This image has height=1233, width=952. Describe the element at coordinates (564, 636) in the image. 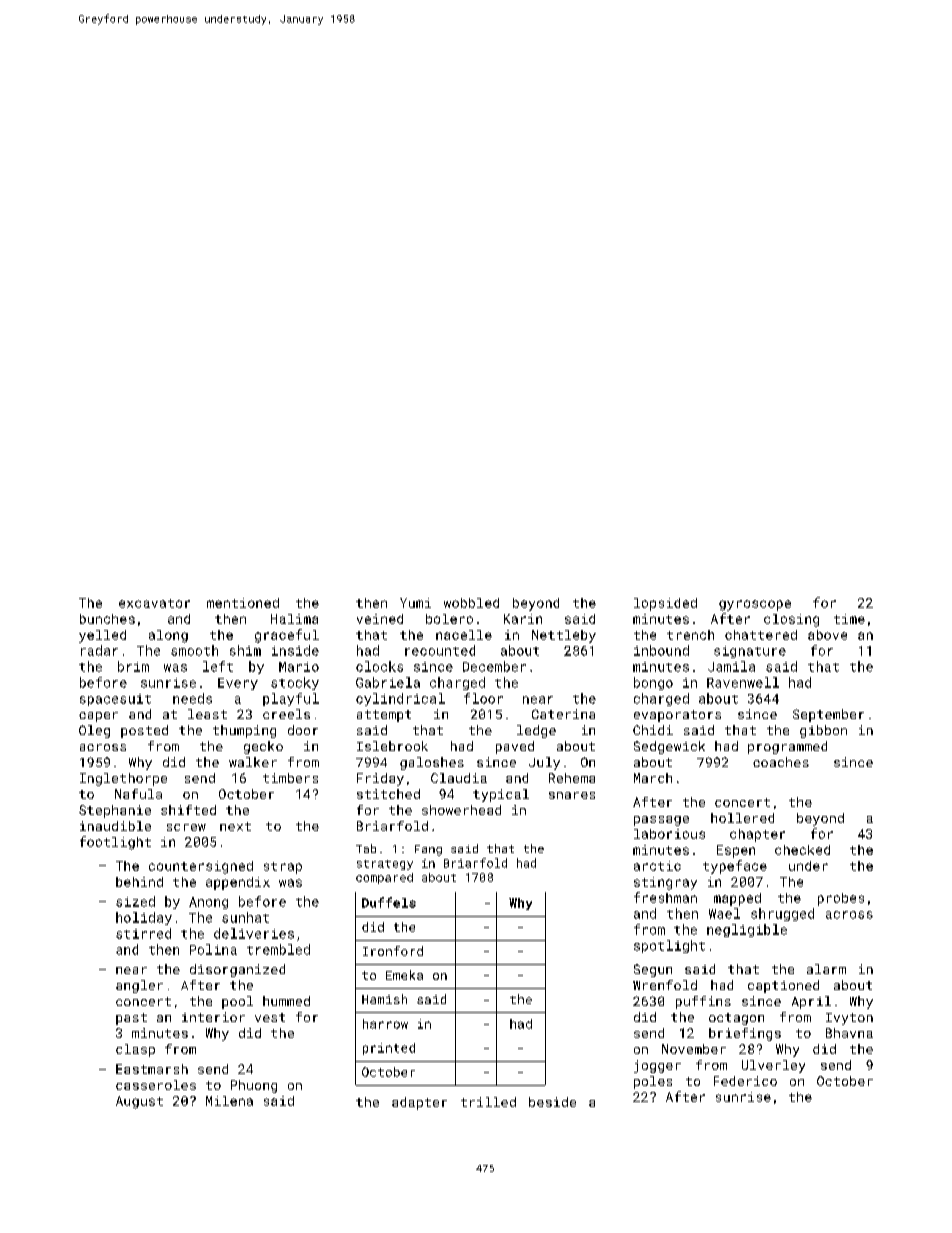

I see `Nettleby` at that location.
